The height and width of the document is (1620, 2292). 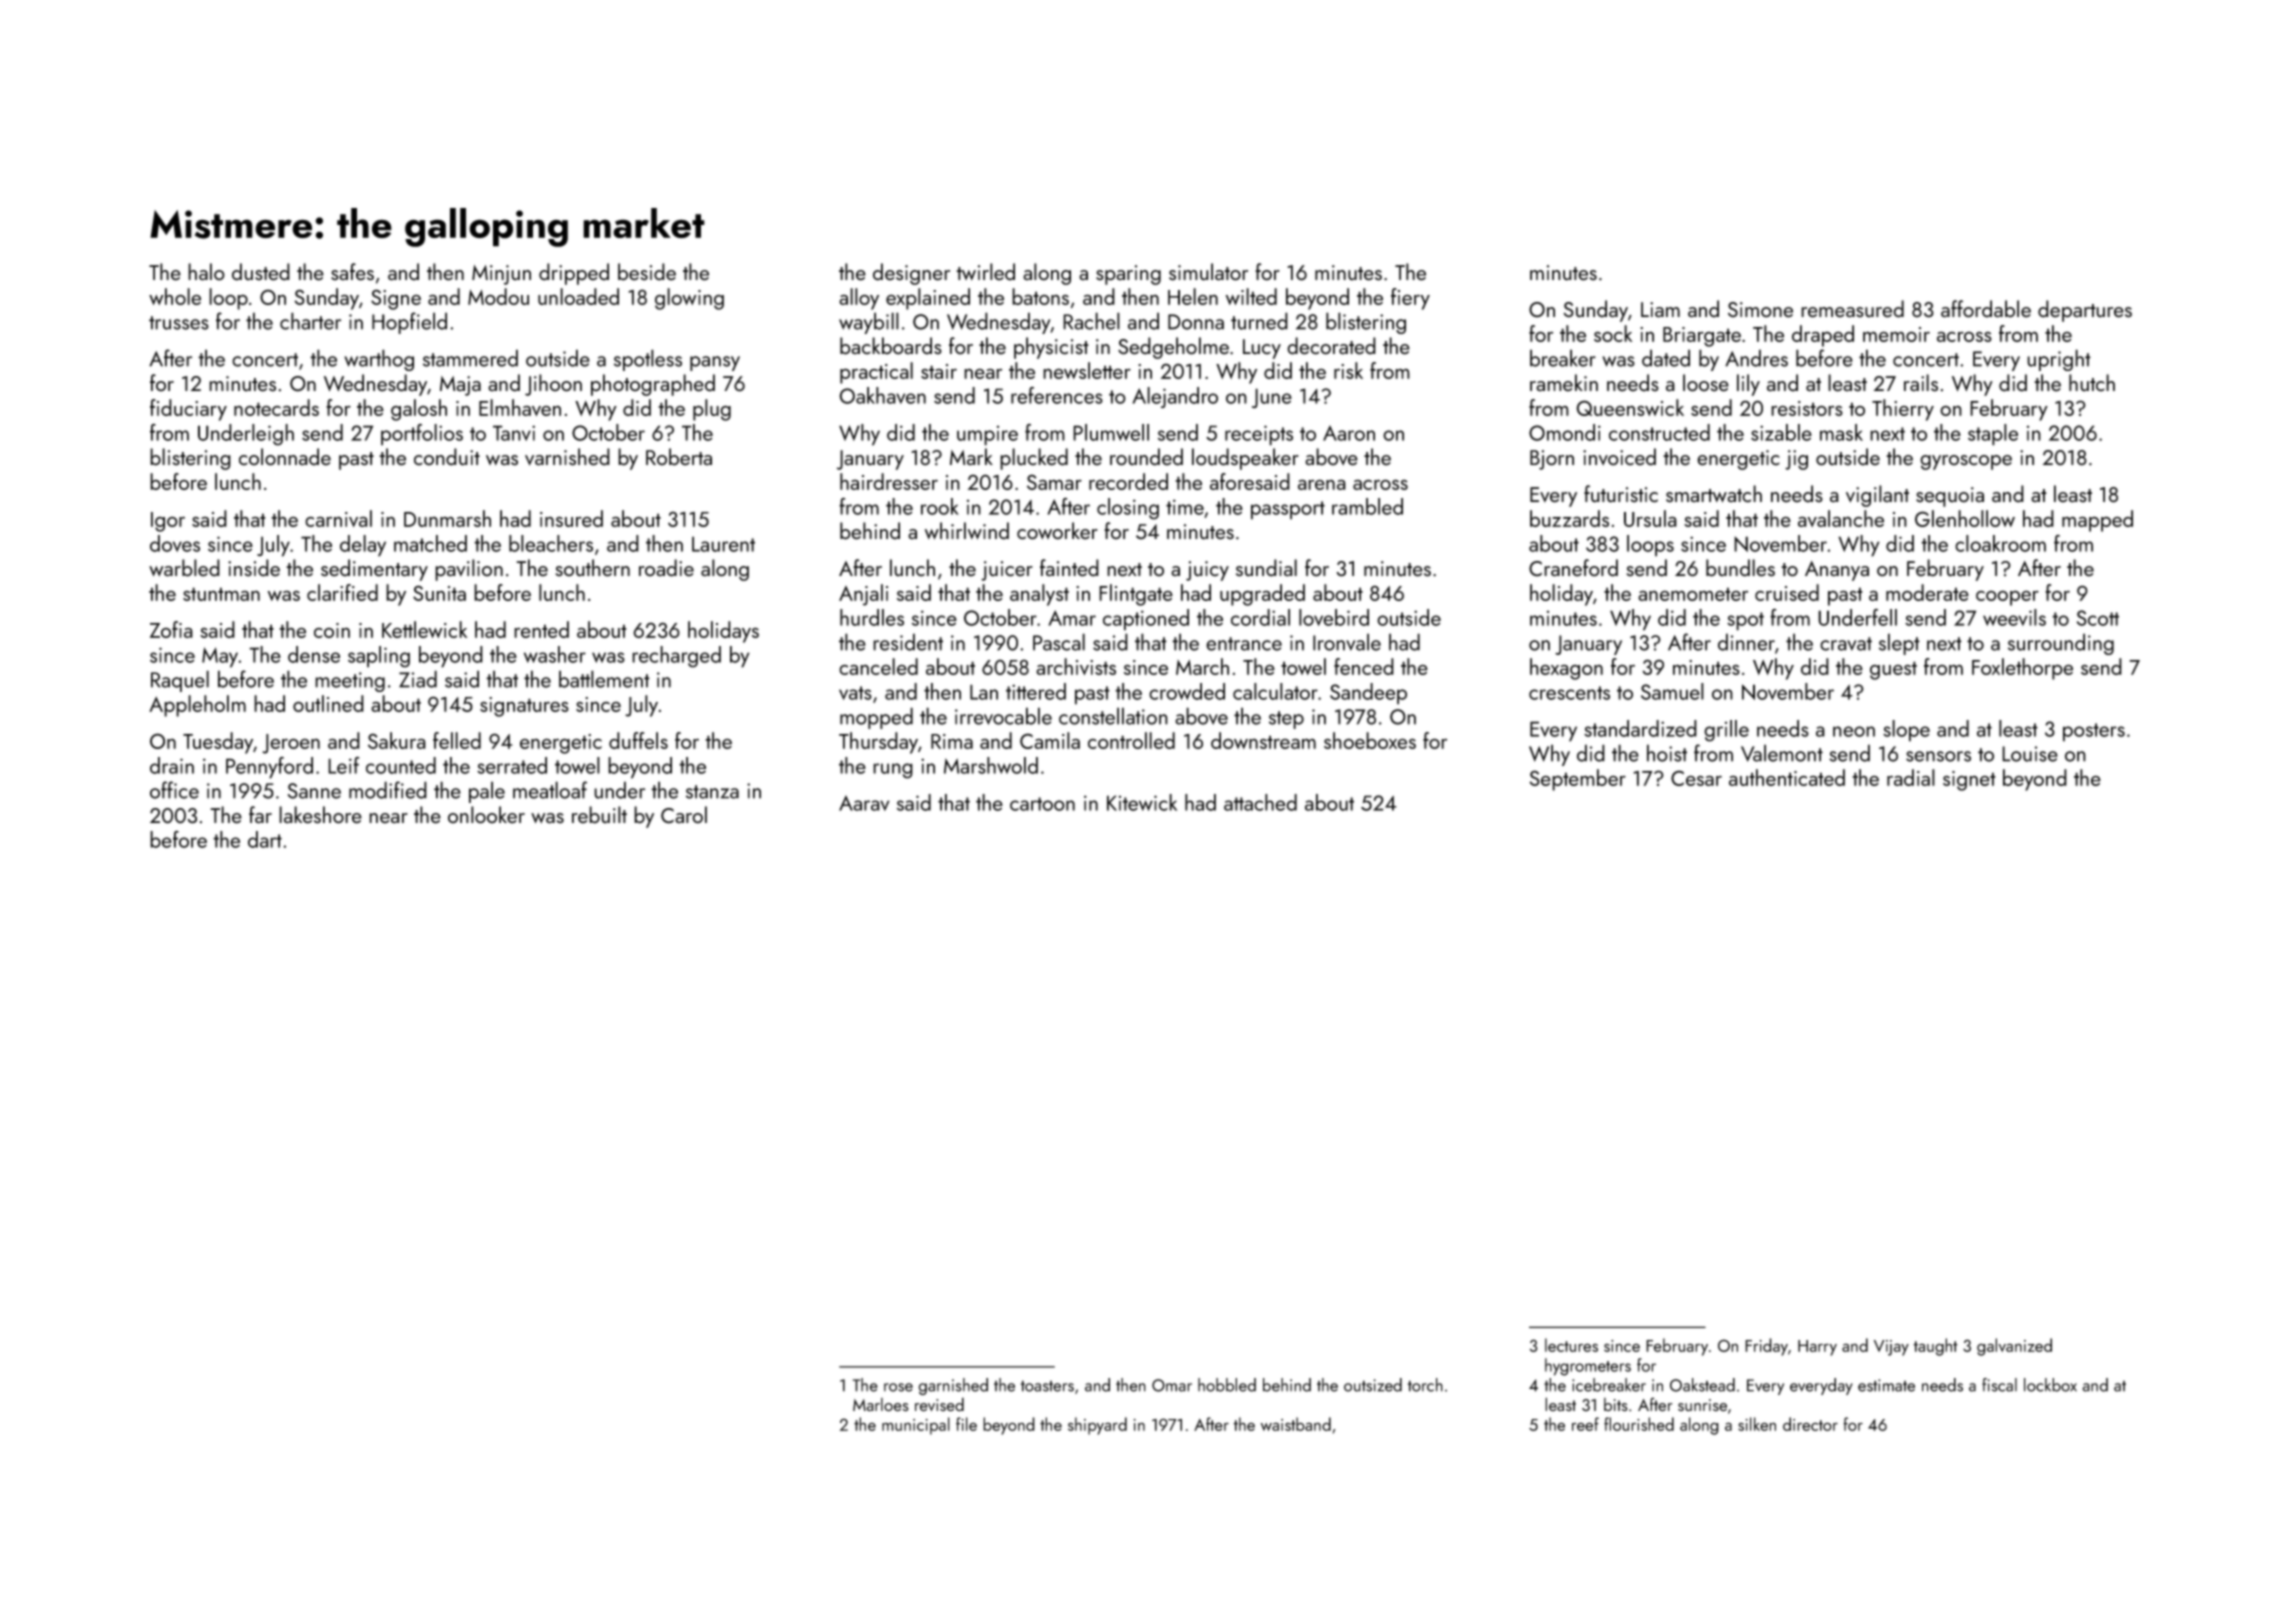 I want to click on halo, so click(x=206, y=272).
